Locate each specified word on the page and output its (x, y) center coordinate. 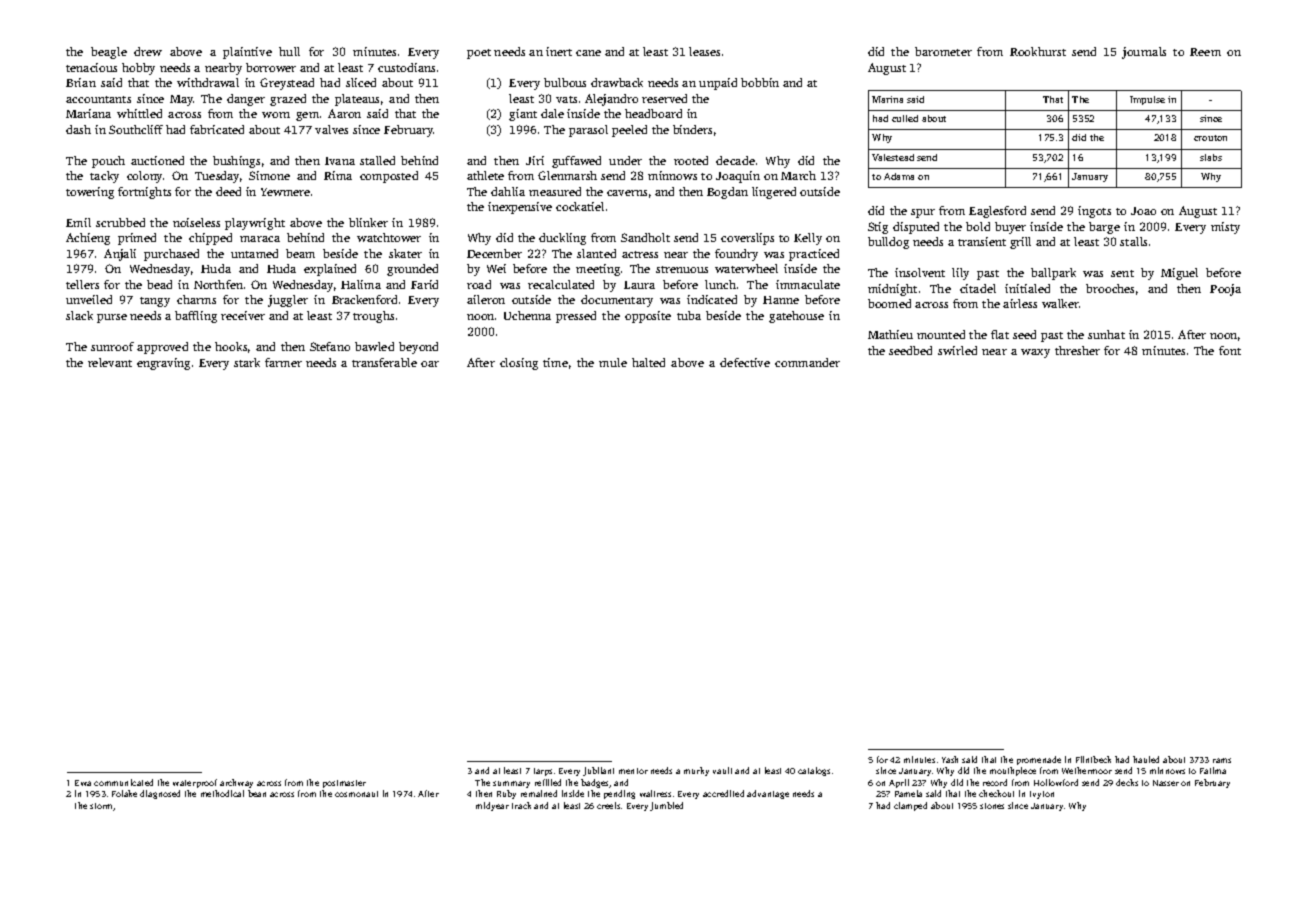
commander (807, 362)
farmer (283, 362)
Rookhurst (1038, 51)
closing (519, 364)
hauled (1146, 759)
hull (289, 51)
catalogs (814, 771)
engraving (163, 364)
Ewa (83, 783)
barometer (943, 51)
